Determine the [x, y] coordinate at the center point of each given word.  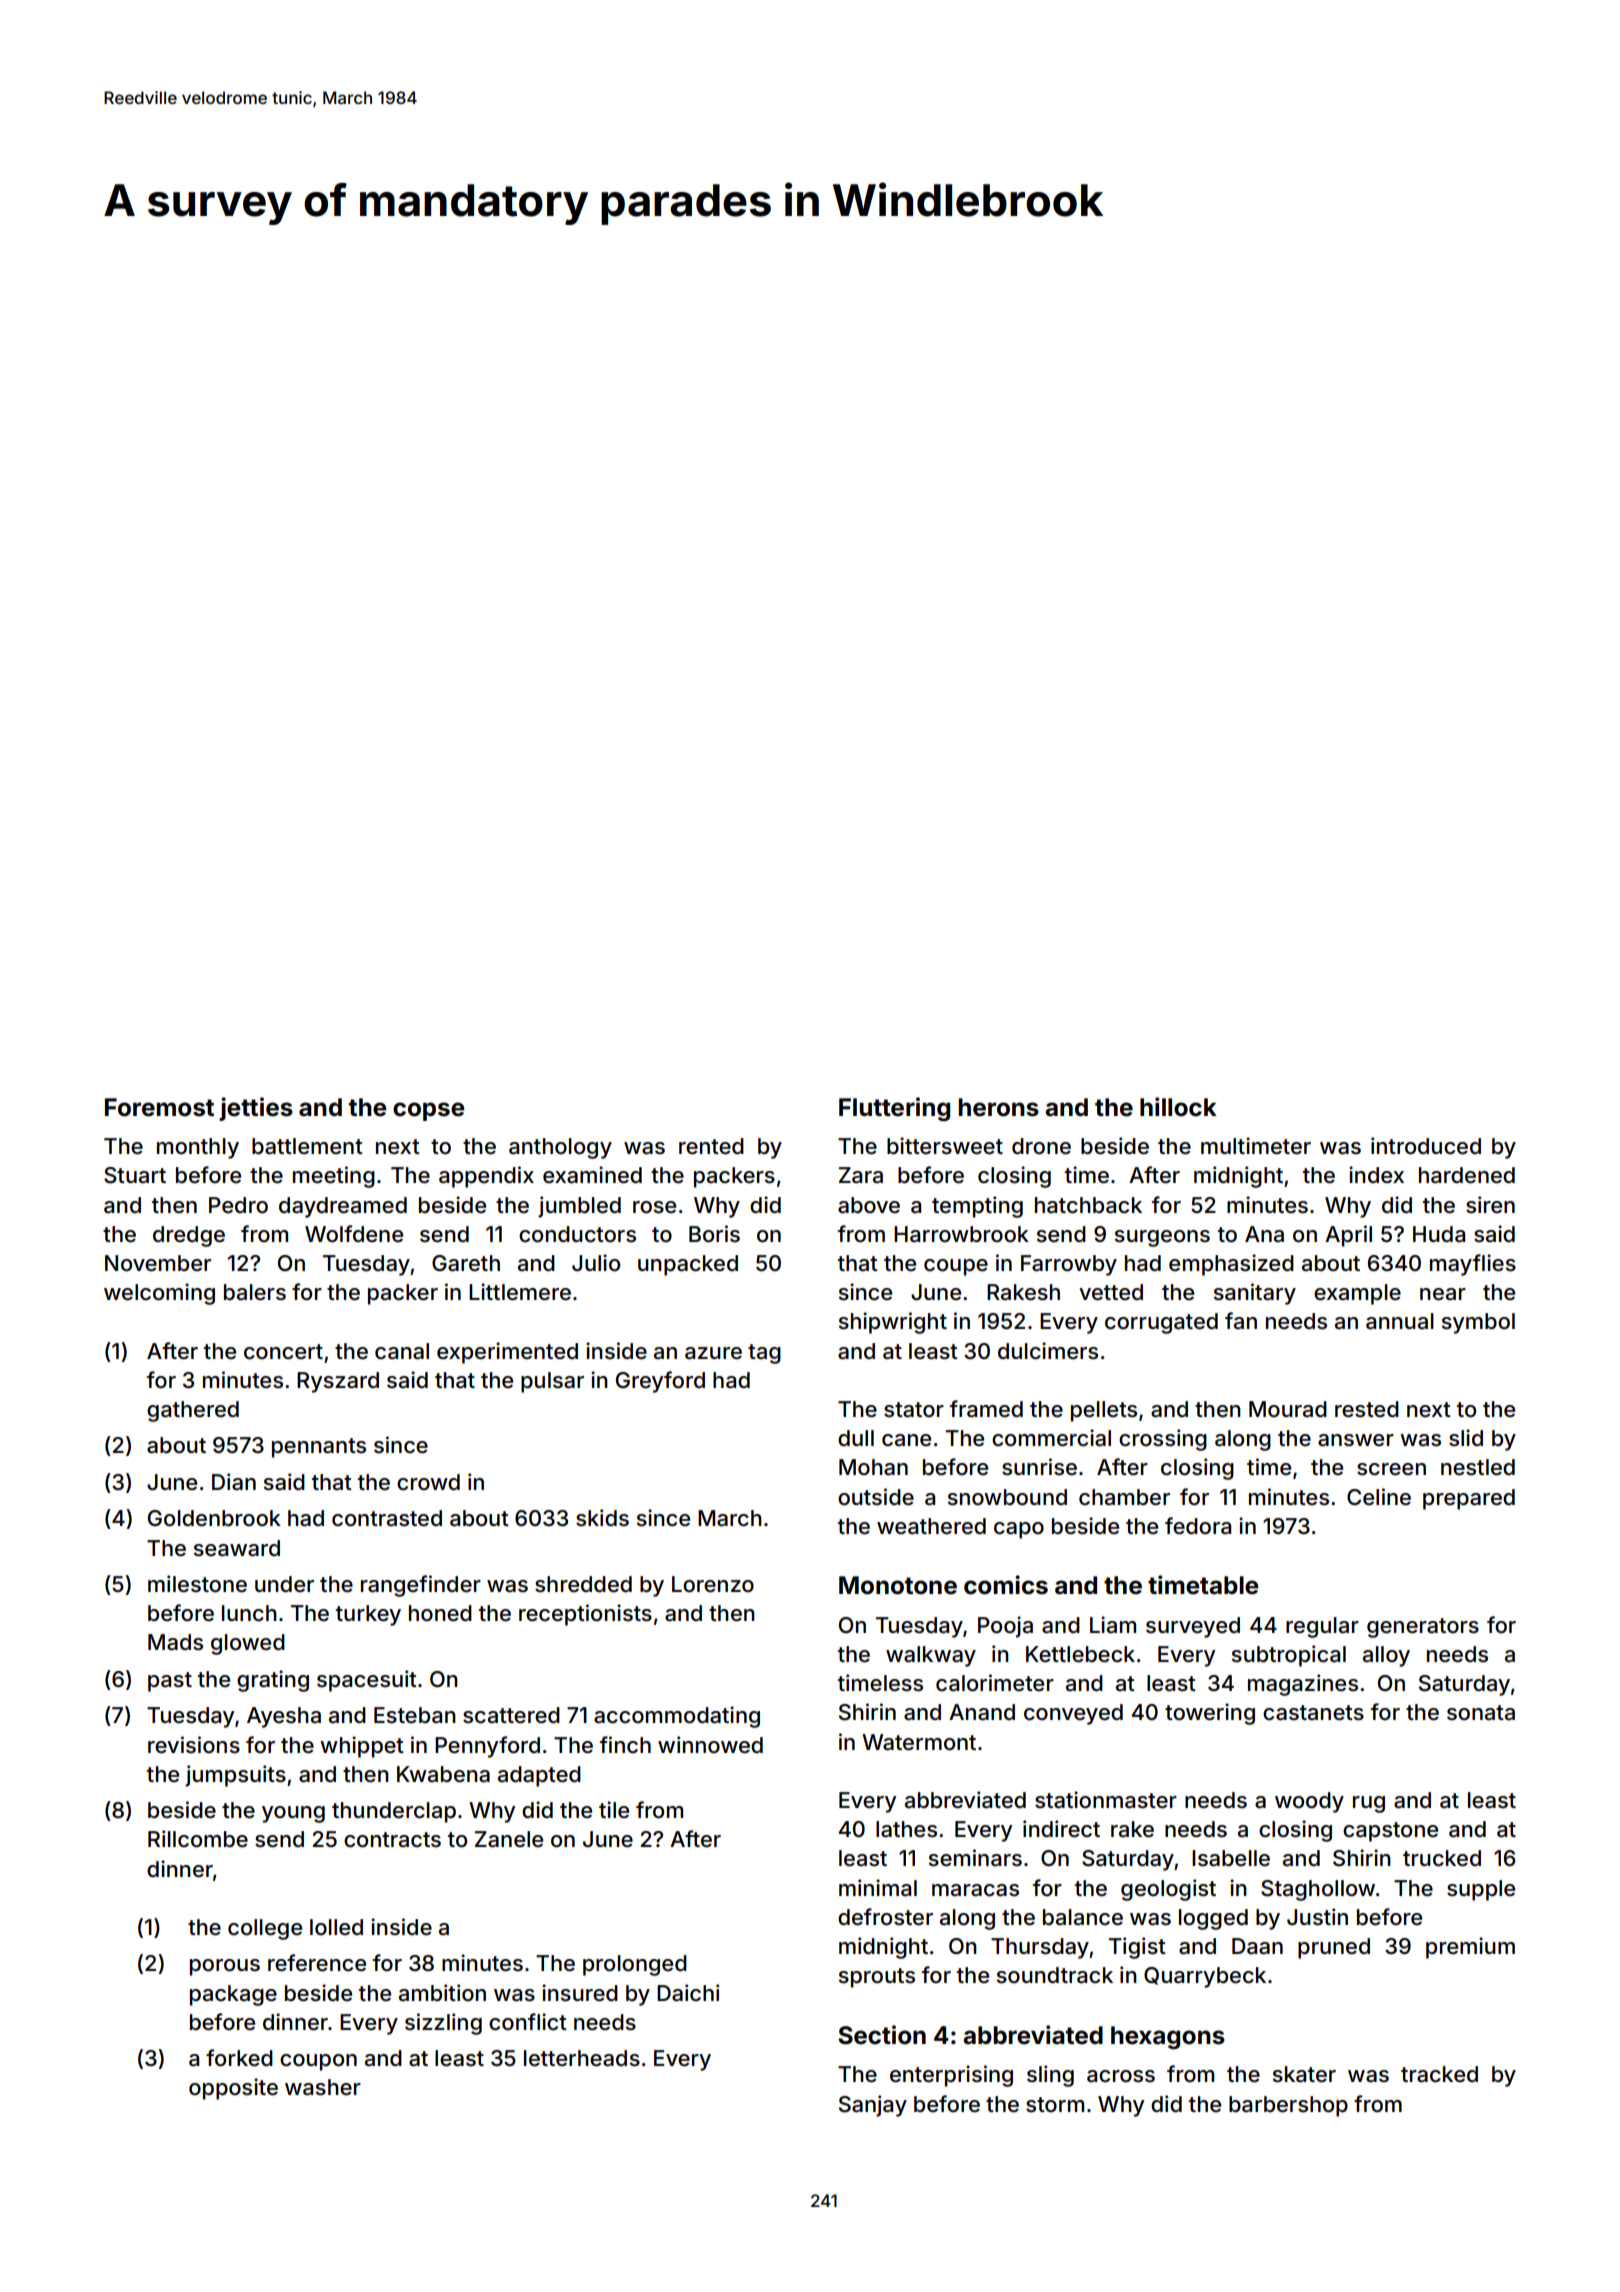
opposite [233, 2089]
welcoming [159, 1294]
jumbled [579, 1207]
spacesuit [367, 1681]
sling [1050, 2076]
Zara [861, 1175]
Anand [982, 1712]
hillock [1178, 1107]
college [265, 1929]
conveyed [1073, 1714]
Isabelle [1231, 1858]
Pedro [238, 1205]
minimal [878, 1888]
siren [1490, 1205]
